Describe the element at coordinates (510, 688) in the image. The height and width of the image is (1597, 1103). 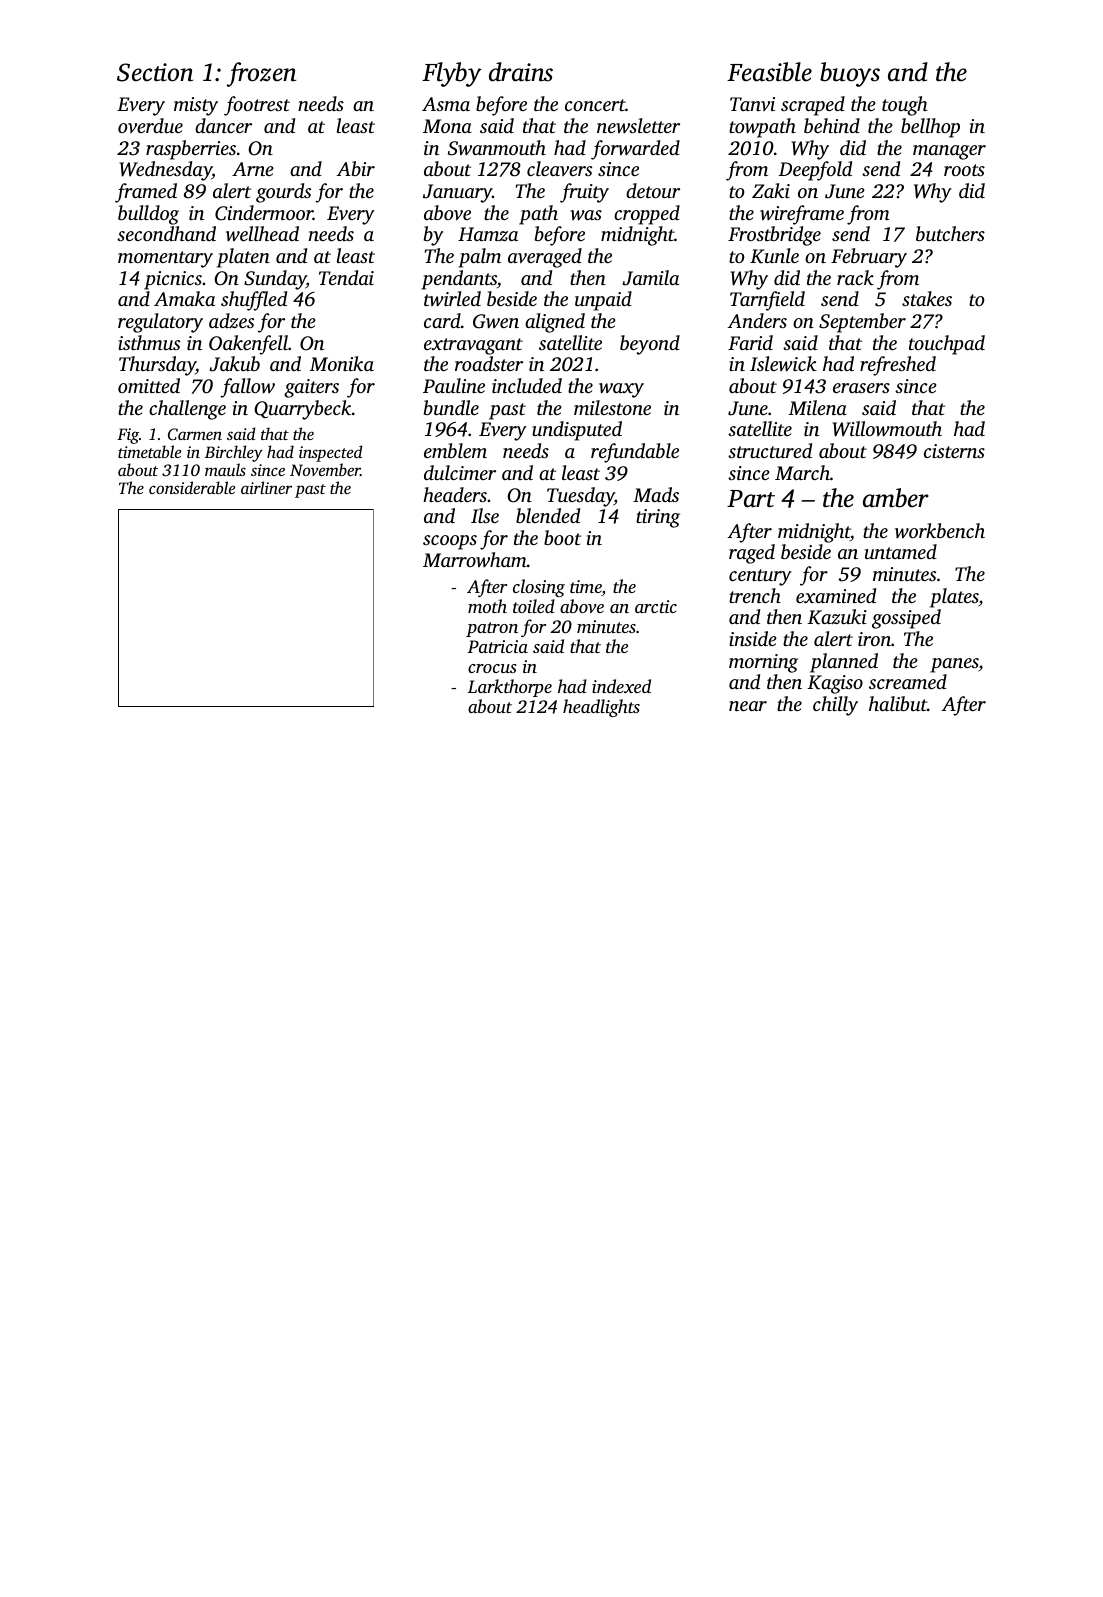
I see `Larkthorpe` at that location.
